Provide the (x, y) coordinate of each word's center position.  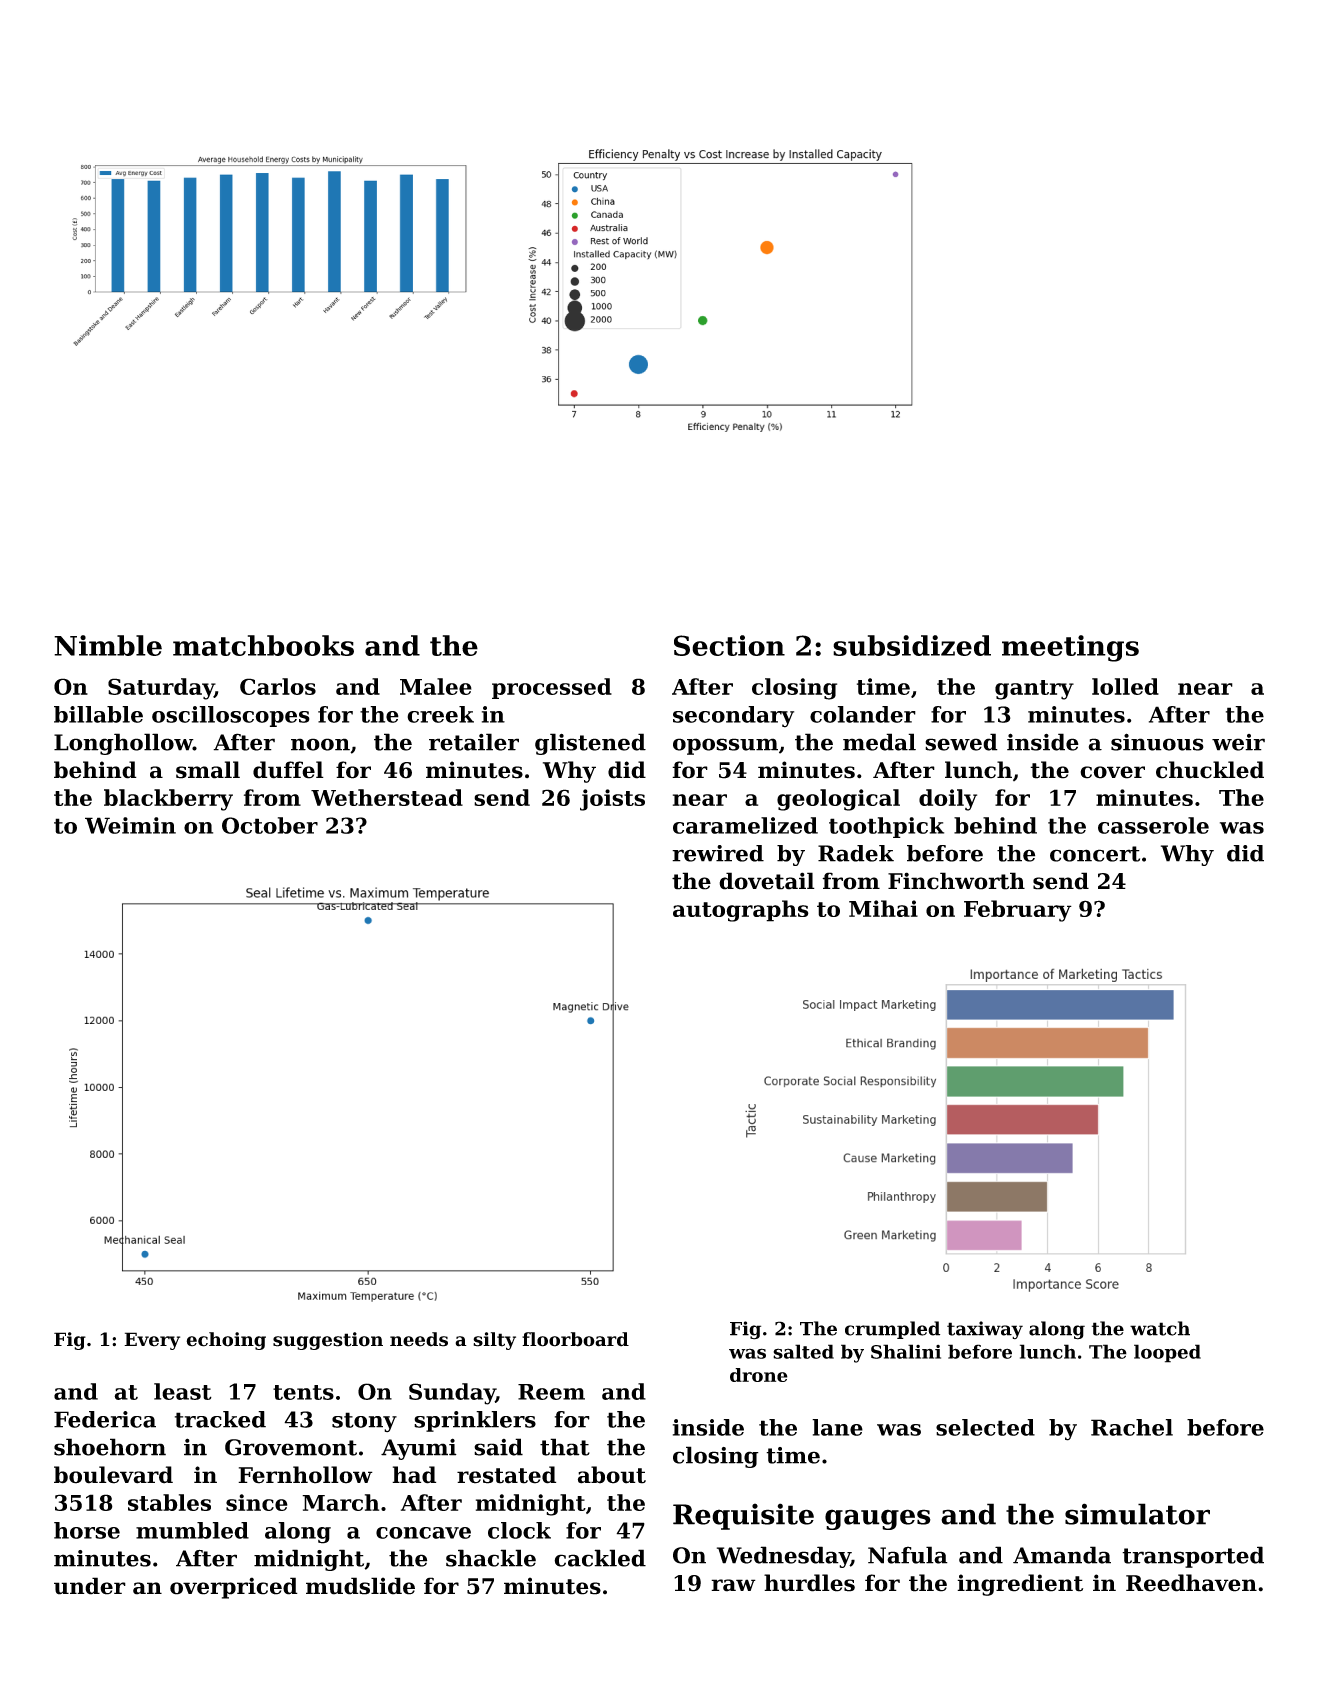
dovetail (767, 881)
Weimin (130, 825)
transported (1193, 1557)
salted (803, 1351)
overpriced (234, 1588)
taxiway (985, 1330)
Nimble (108, 645)
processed (552, 688)
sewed (961, 742)
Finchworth (956, 881)
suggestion (328, 1341)
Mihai (883, 908)
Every (152, 1341)
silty (494, 1341)
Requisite (743, 1516)
